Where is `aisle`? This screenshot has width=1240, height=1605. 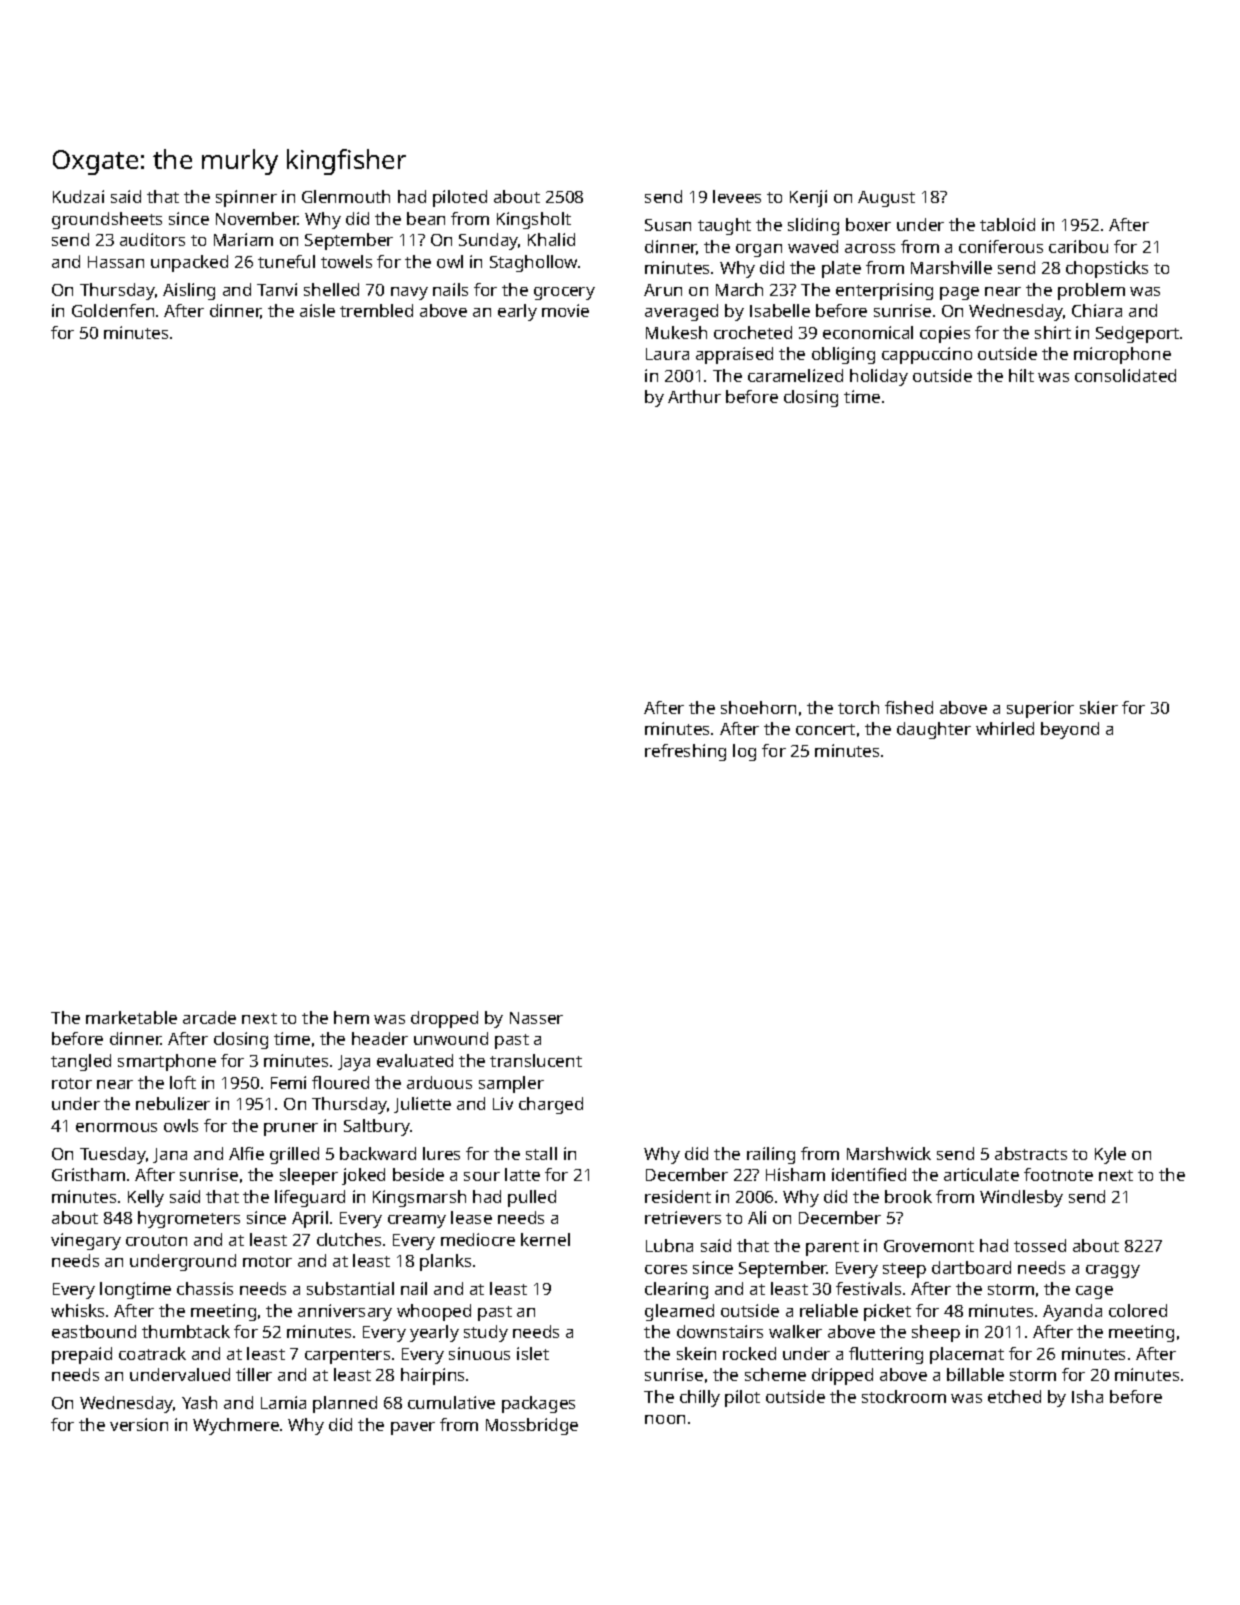 aisle is located at coordinates (317, 310).
